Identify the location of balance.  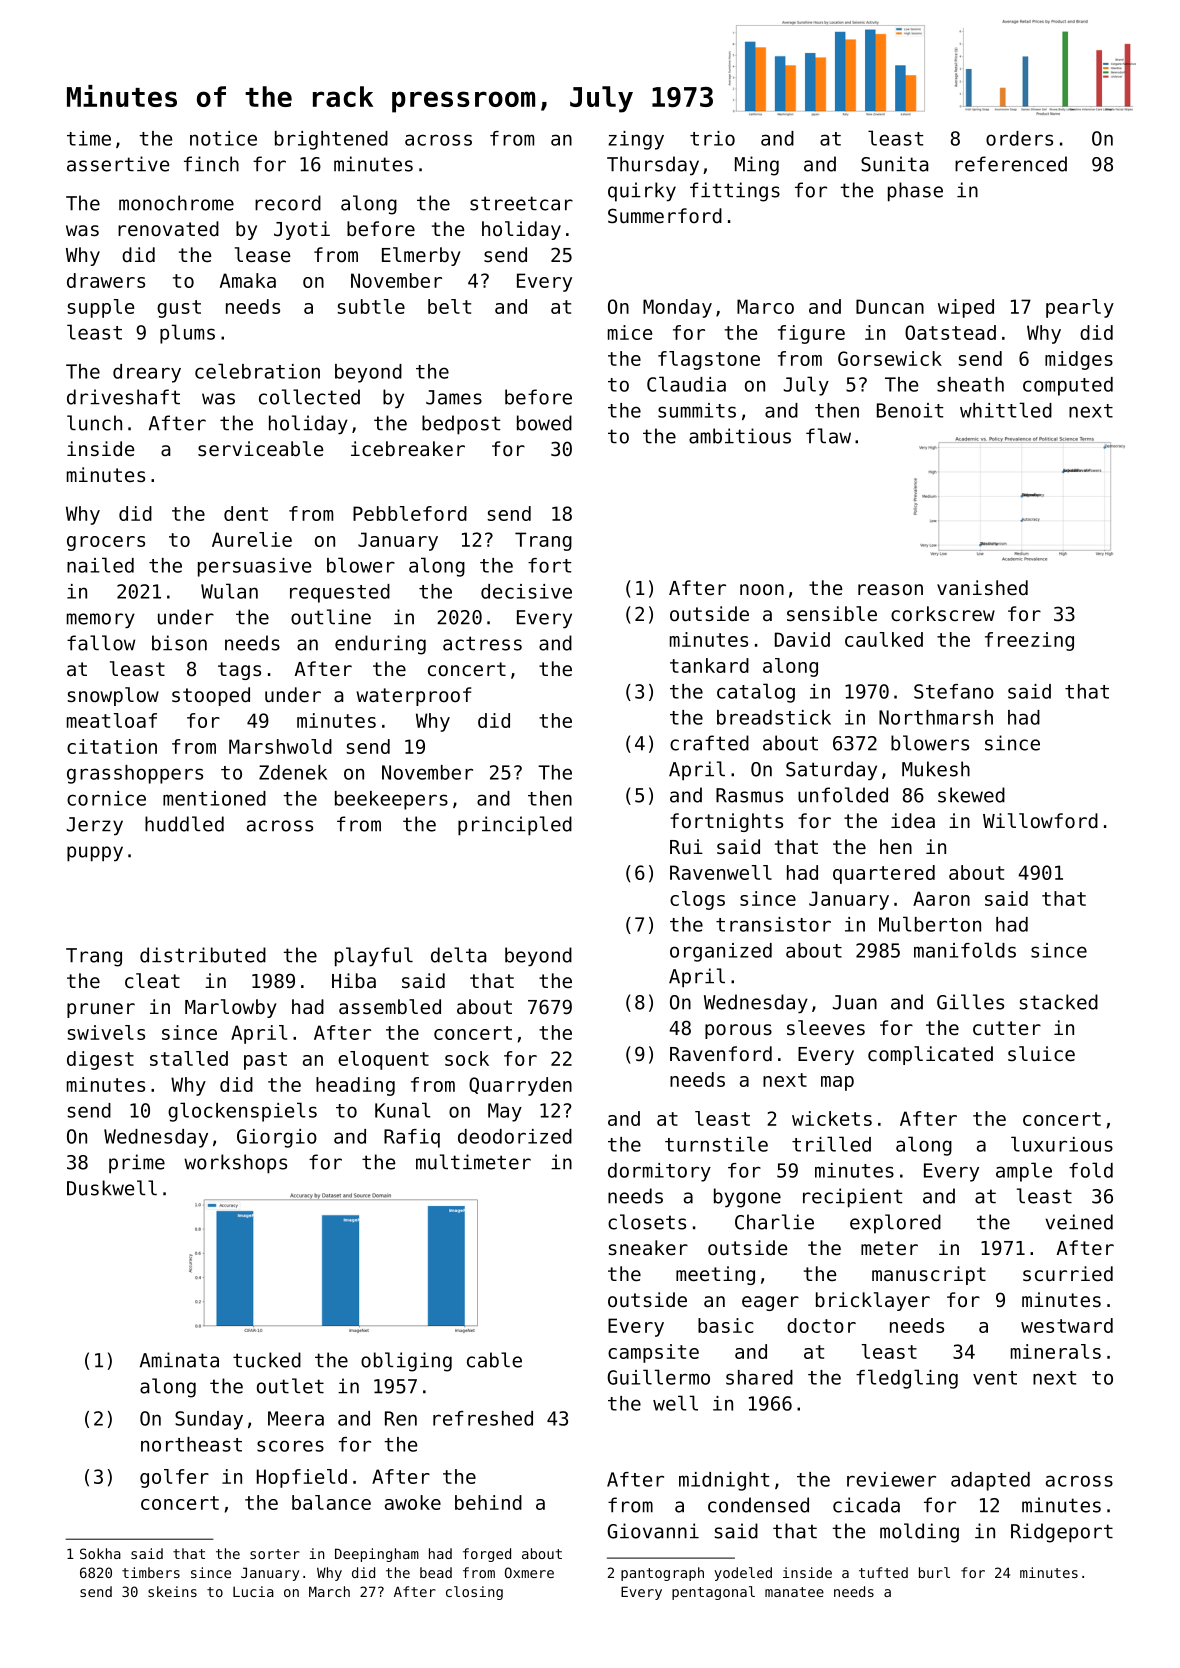
(331, 1502).
